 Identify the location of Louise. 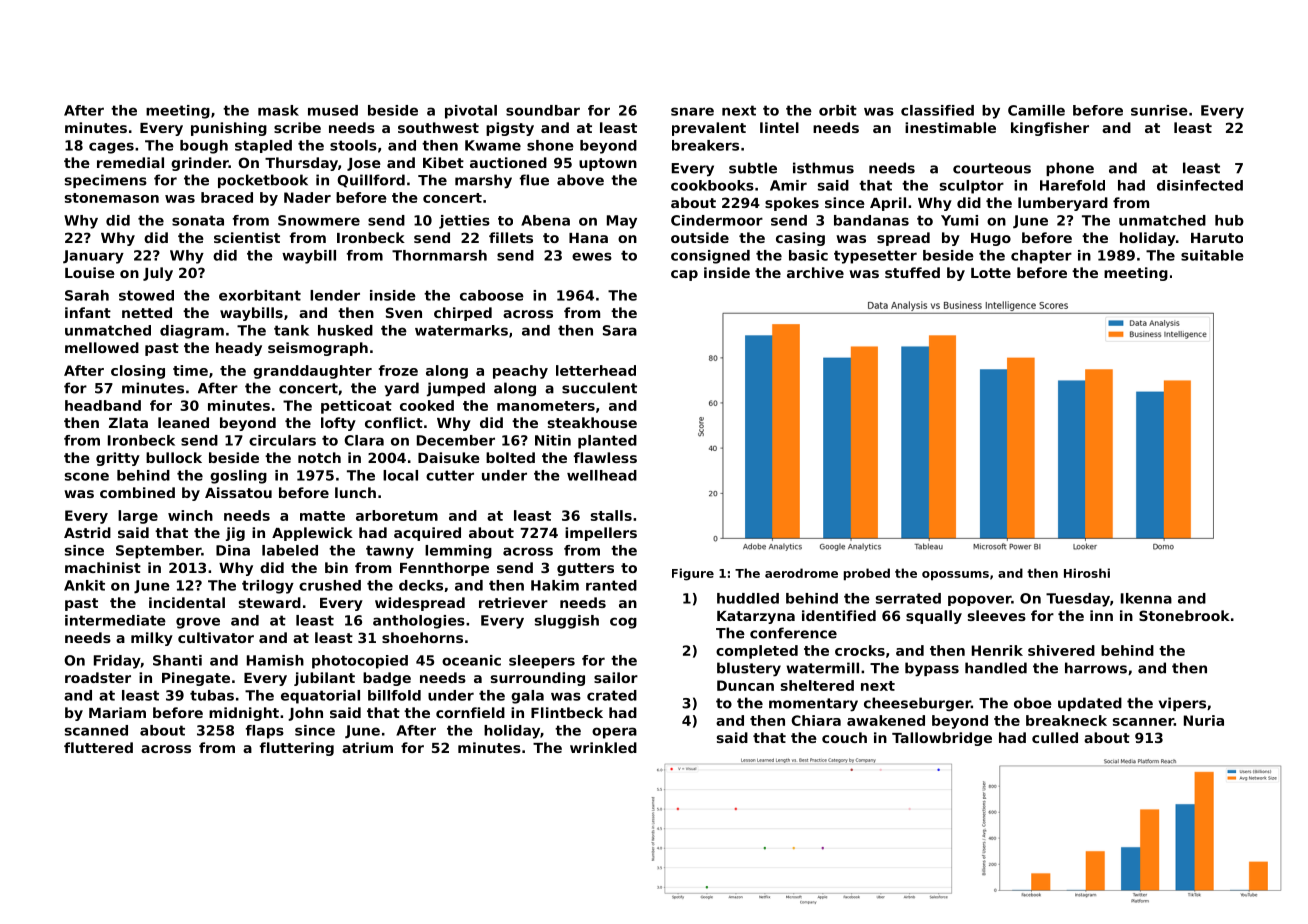
(90, 272).
